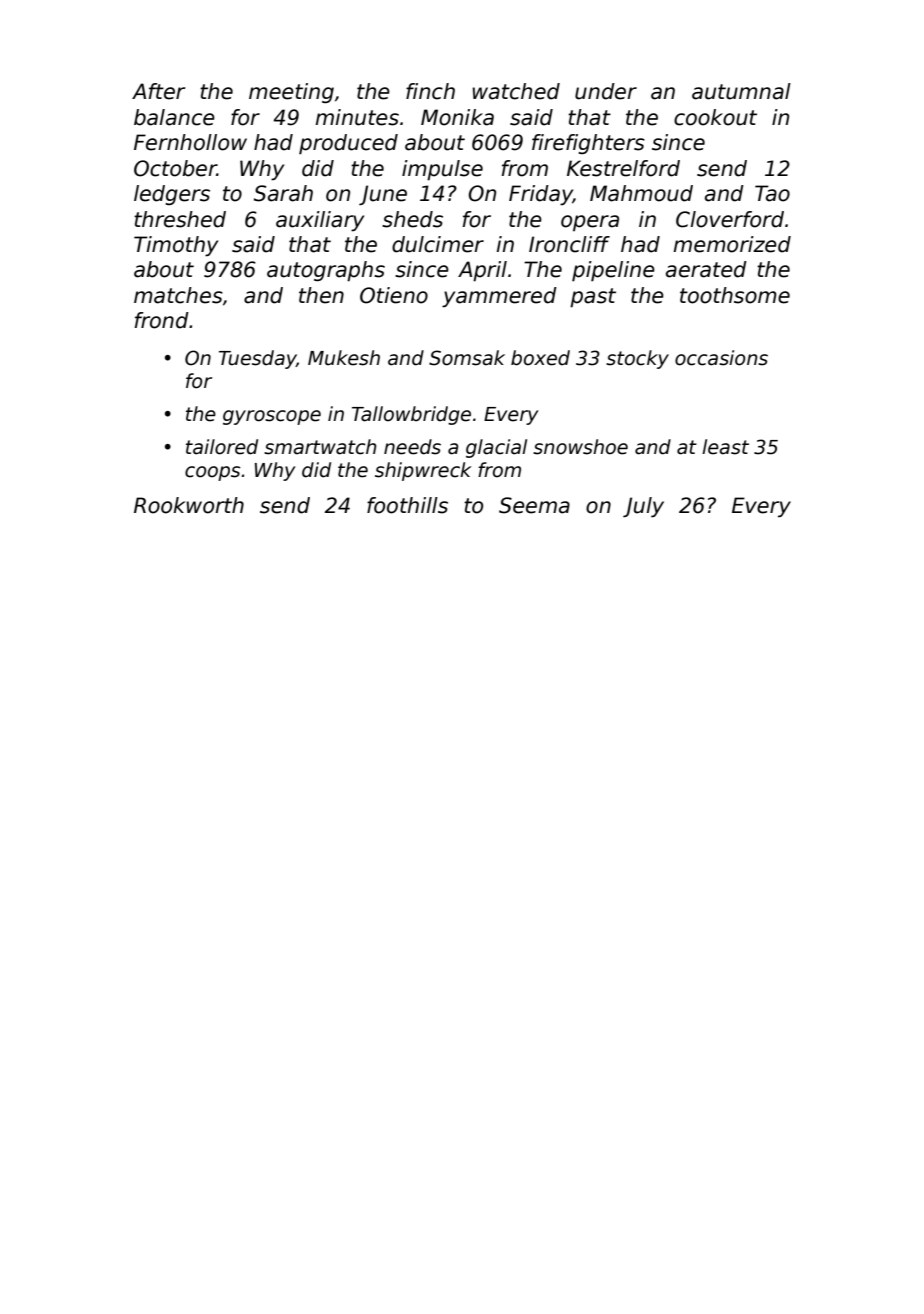 The image size is (924, 1314). Describe the element at coordinates (320, 447) in the screenshot. I see `smartwatch` at that location.
